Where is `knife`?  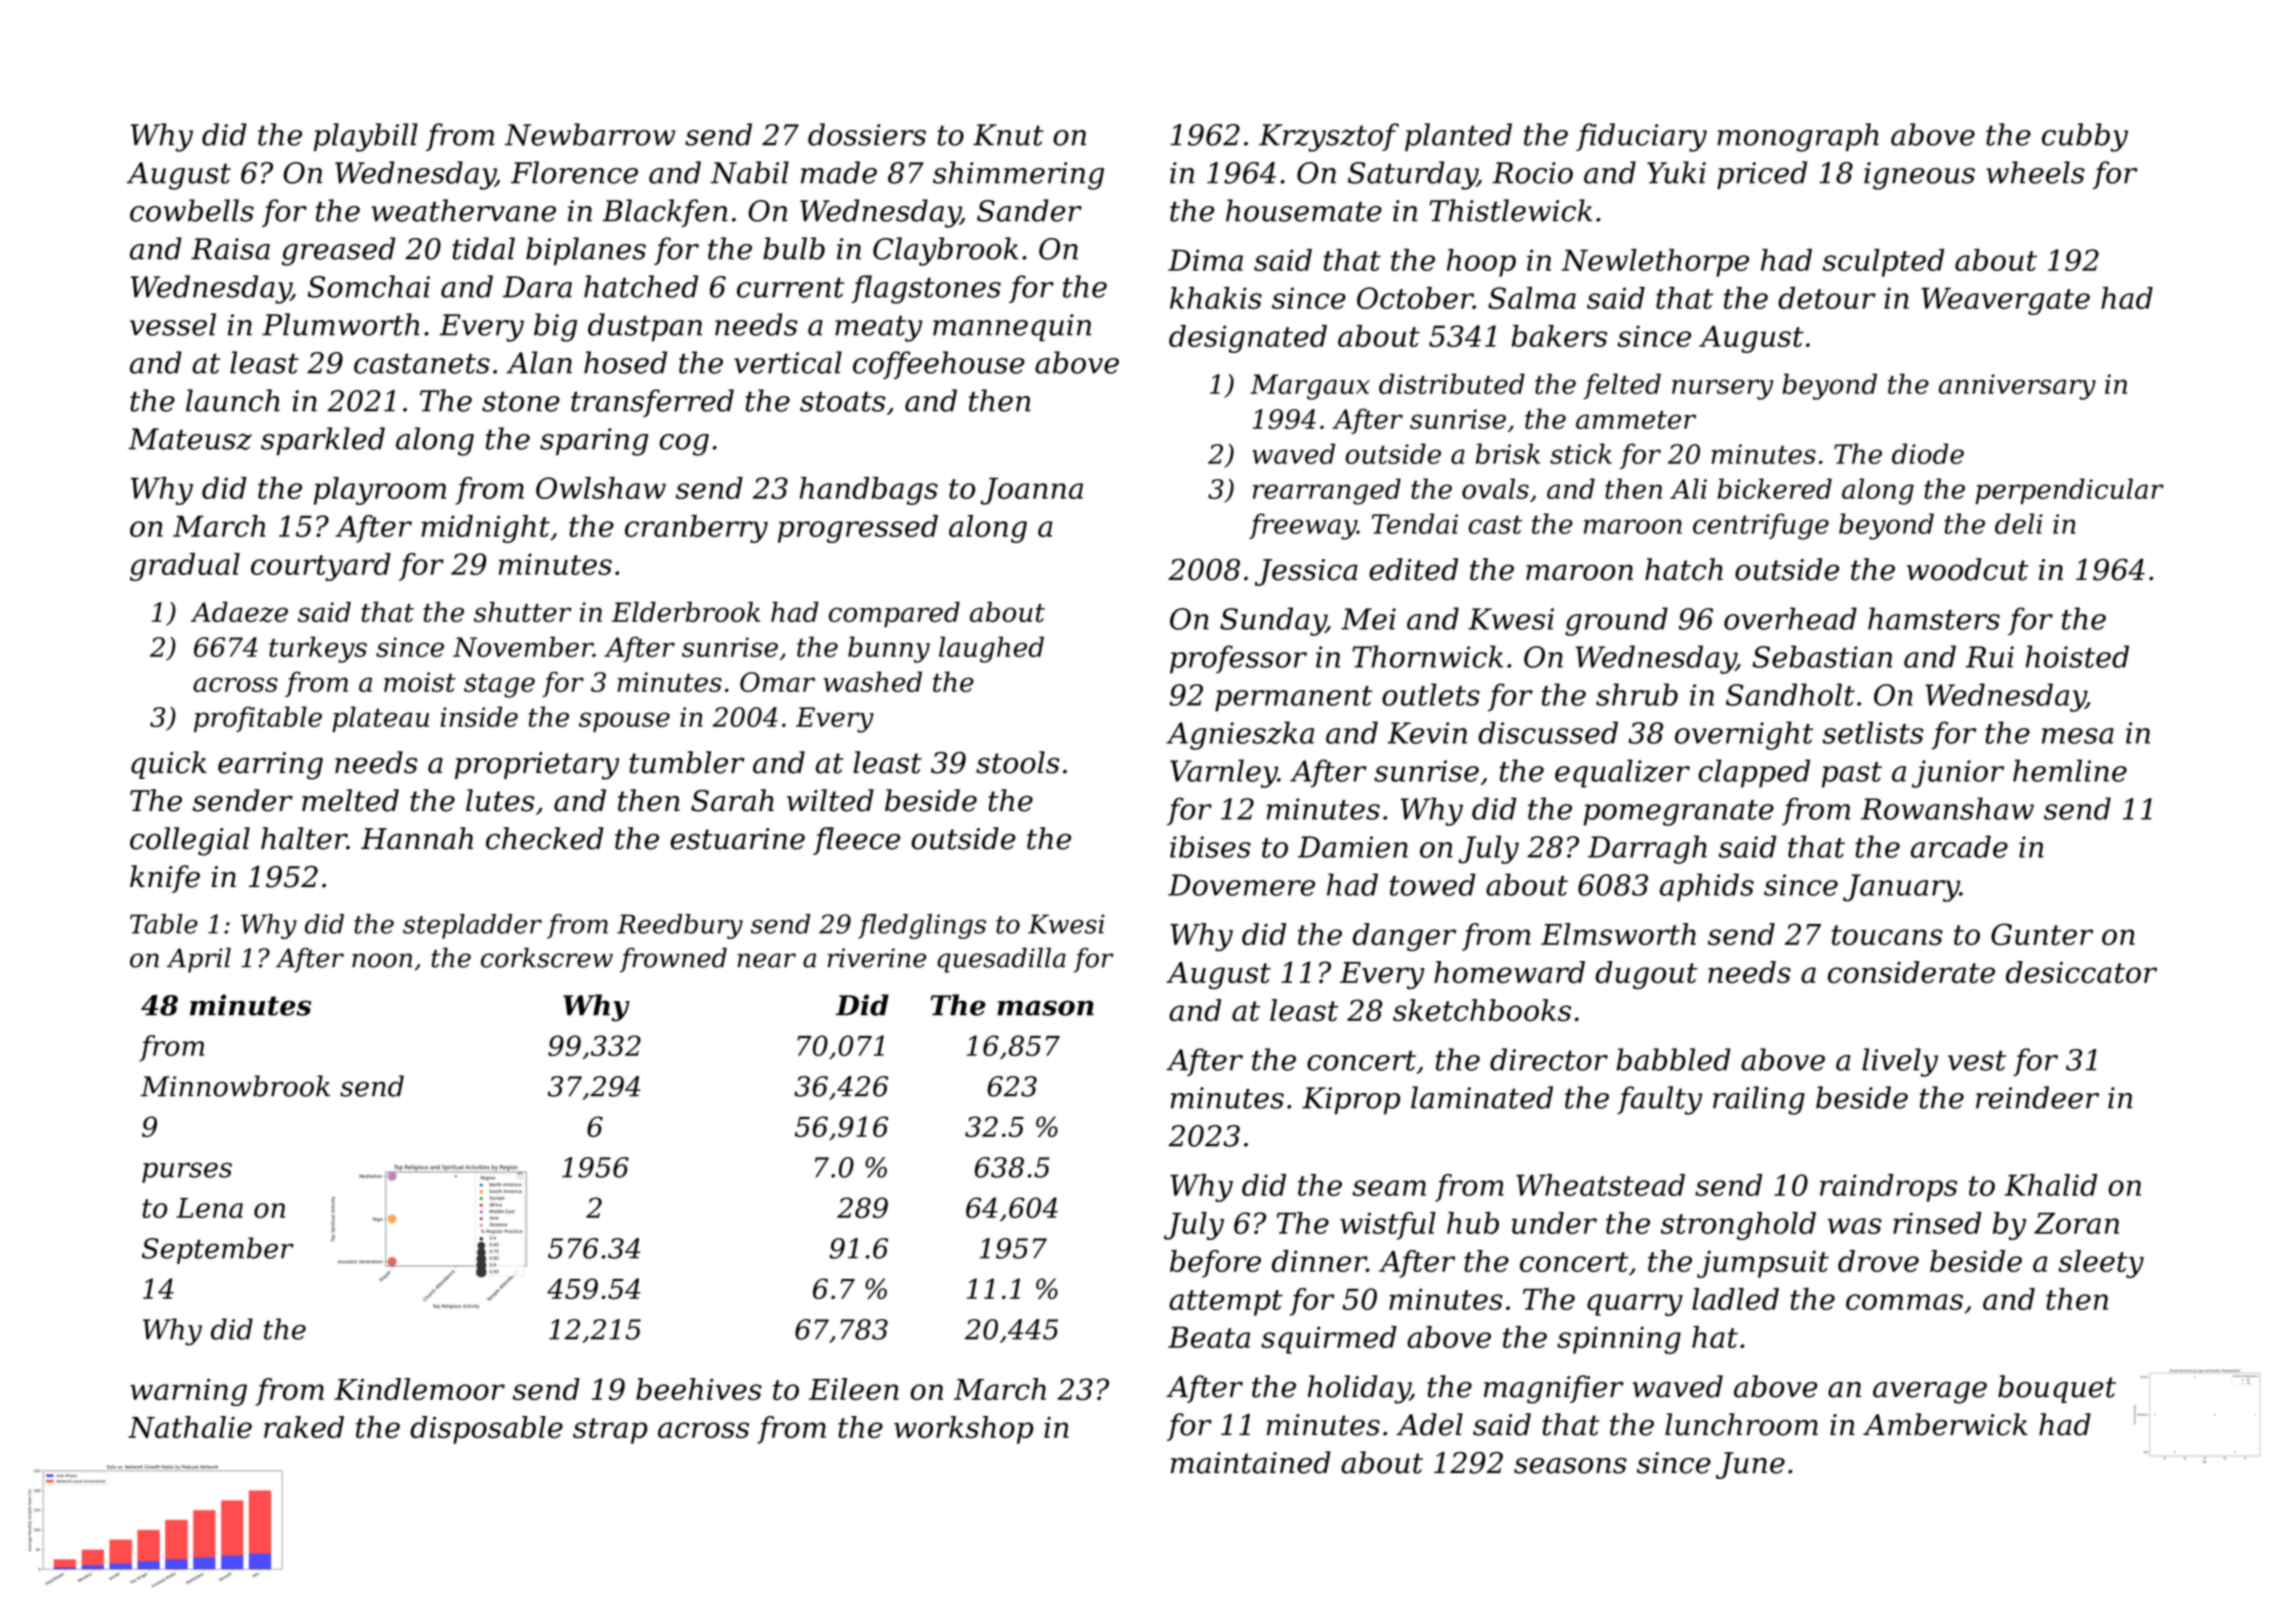
knife is located at coordinates (165, 879).
